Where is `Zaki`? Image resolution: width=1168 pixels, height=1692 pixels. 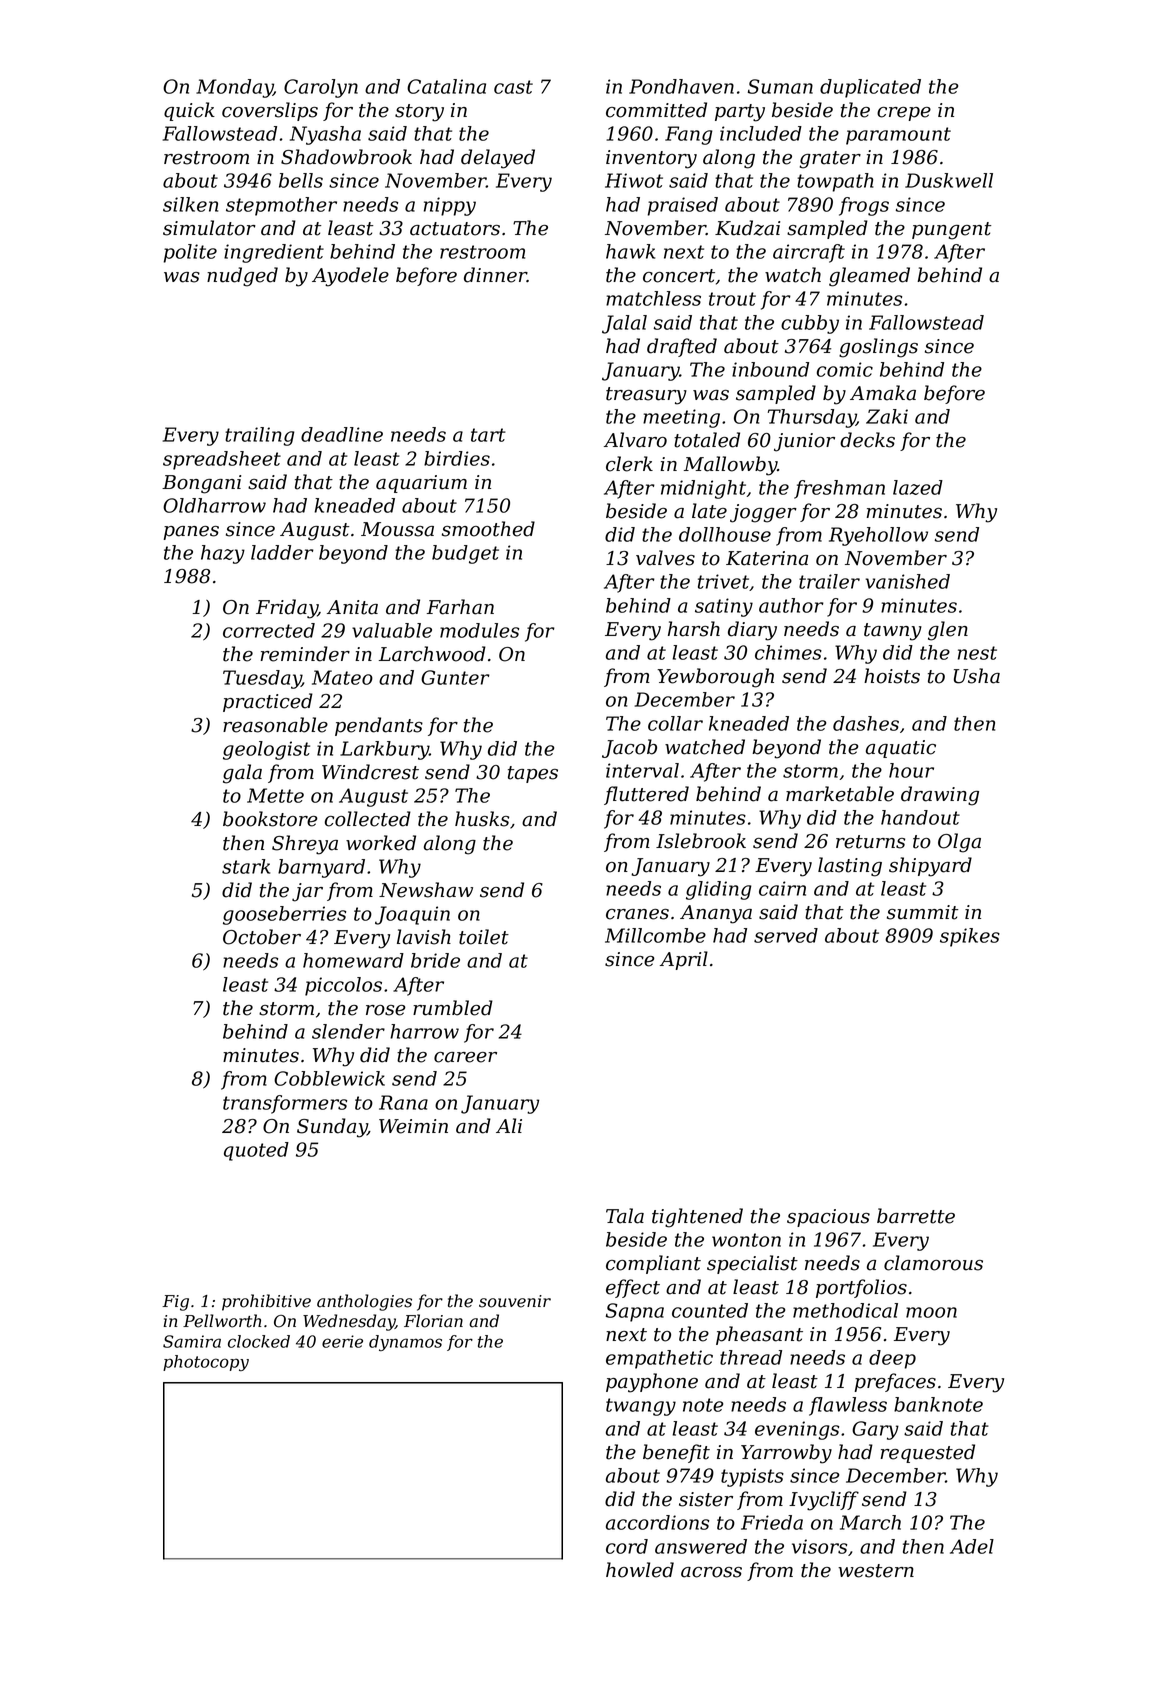
Zaki is located at coordinates (887, 416).
